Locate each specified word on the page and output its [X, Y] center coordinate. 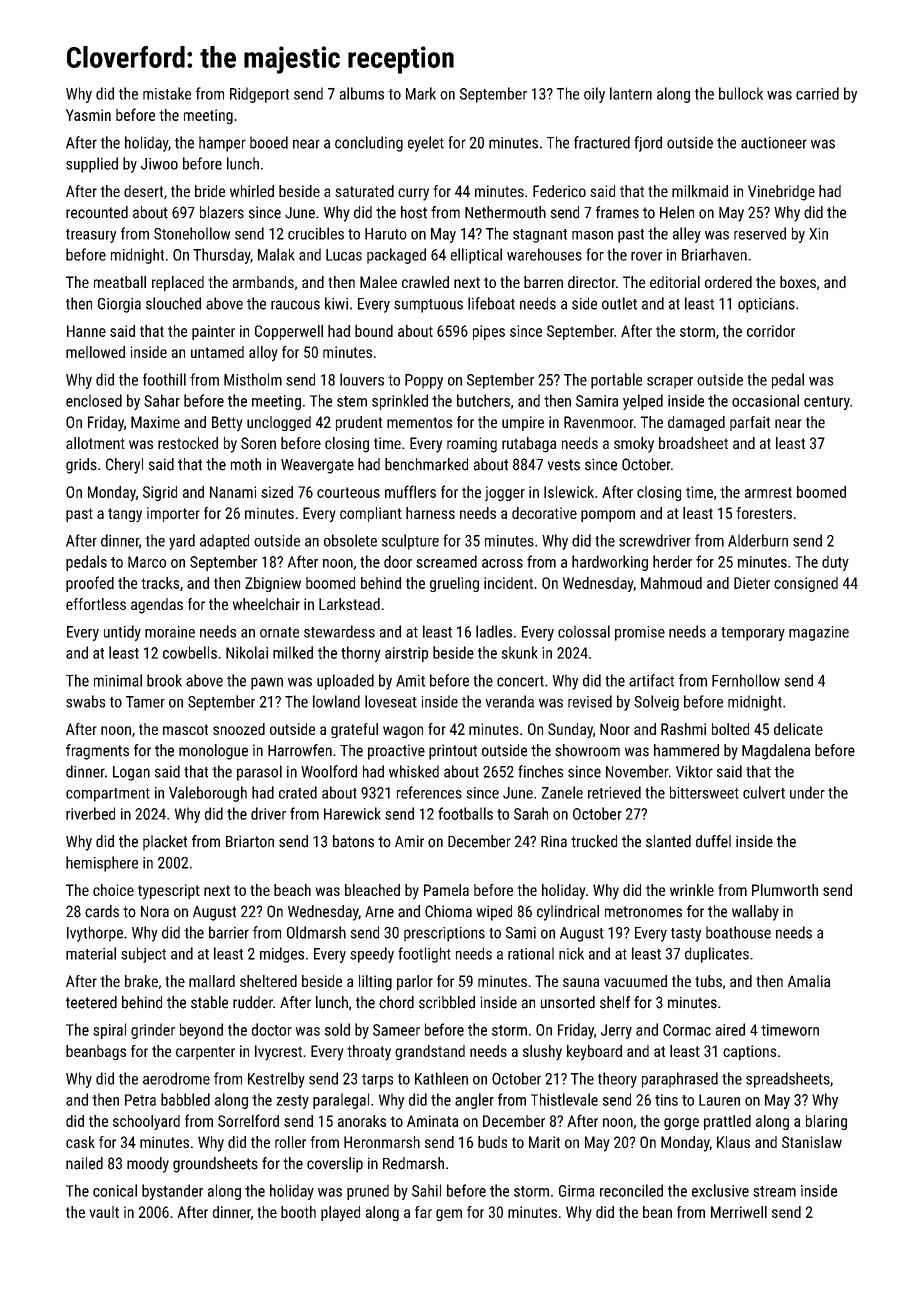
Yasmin [88, 115]
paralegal [341, 1101]
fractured [602, 142]
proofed [90, 584]
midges [282, 955]
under [807, 792]
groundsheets [215, 1165]
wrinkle [692, 890]
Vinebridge [781, 193]
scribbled [447, 1002]
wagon [403, 732]
